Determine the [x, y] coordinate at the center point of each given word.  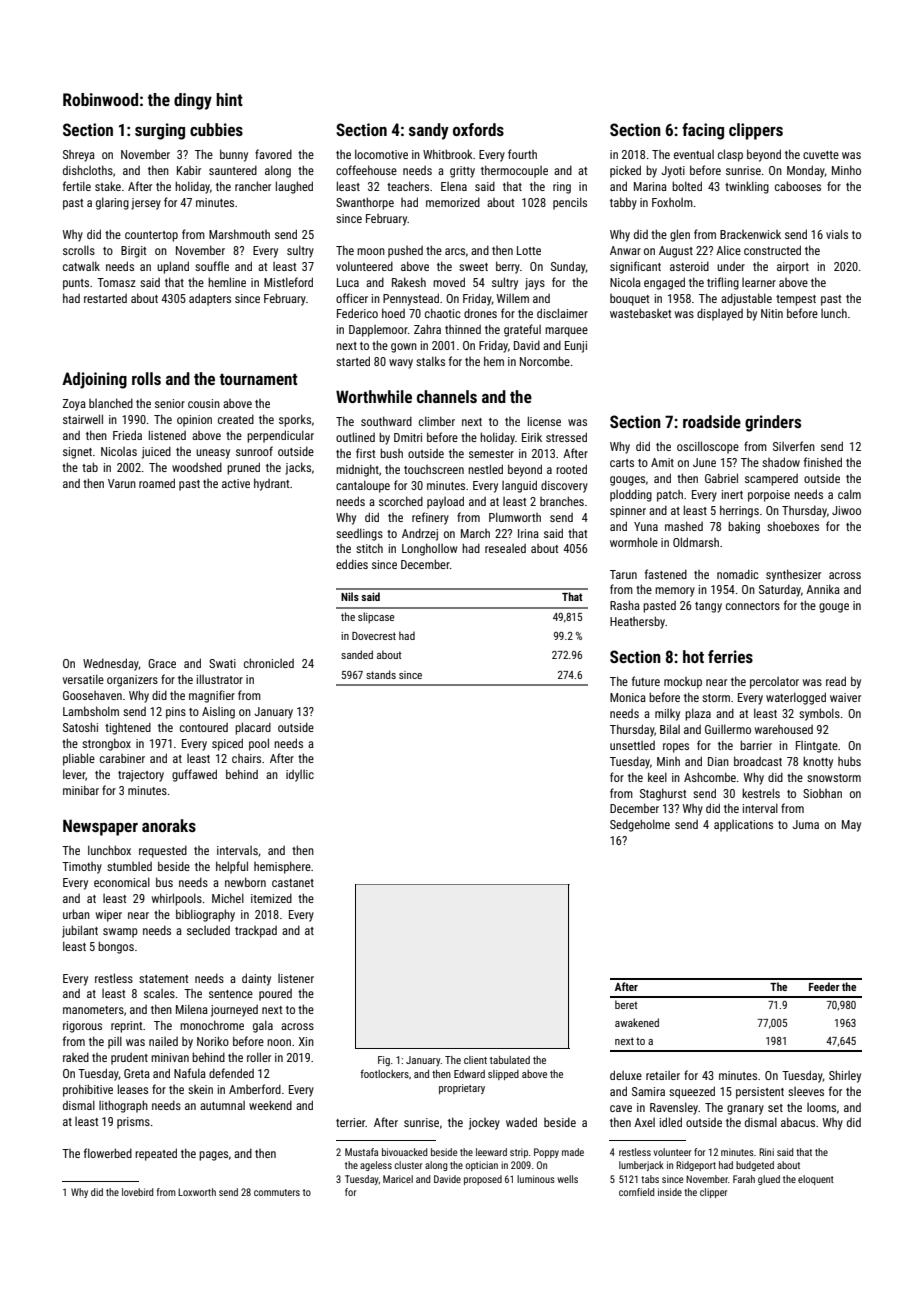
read [836, 681]
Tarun [623, 574]
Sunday [568, 267]
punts [76, 284]
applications [743, 826]
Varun [122, 483]
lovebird [137, 1192]
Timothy [82, 868]
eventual [694, 154]
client [475, 1060]
